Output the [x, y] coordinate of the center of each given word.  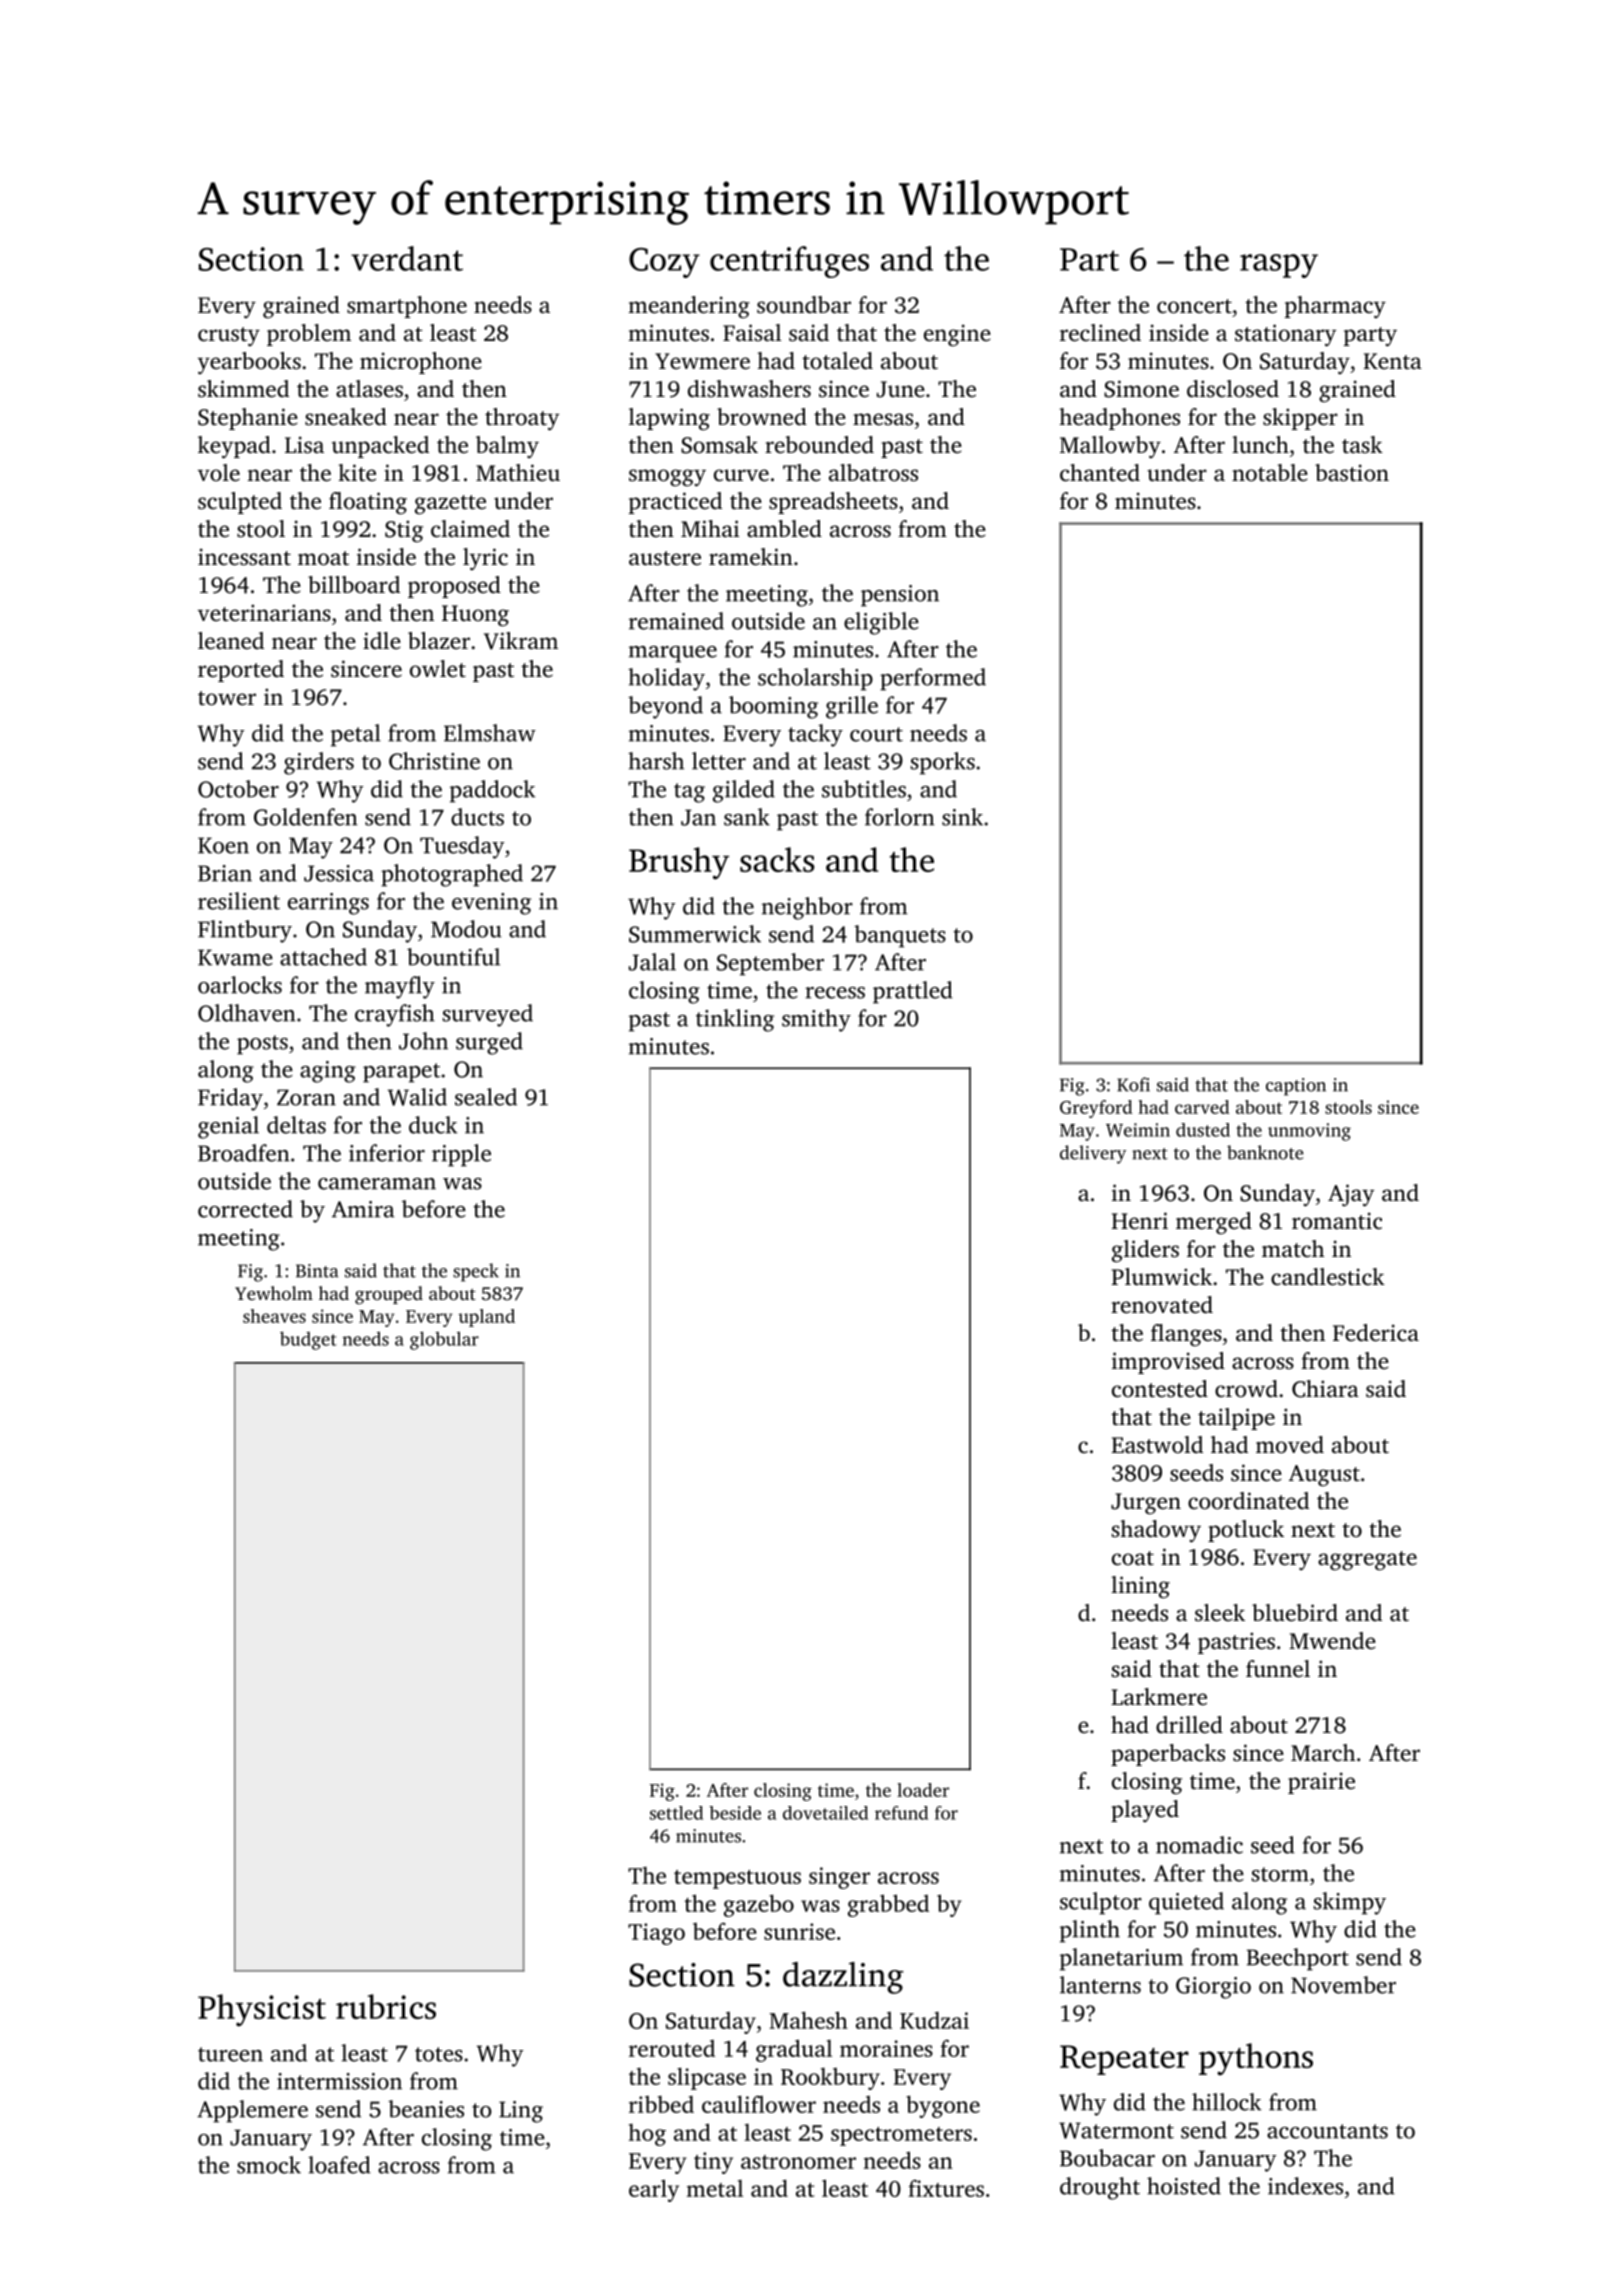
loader [923, 1790]
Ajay [1351, 1195]
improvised [1168, 1363]
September [770, 964]
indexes [1305, 2186]
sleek [1220, 1613]
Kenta [1392, 361]
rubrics [386, 2006]
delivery [1093, 1154]
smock [269, 2165]
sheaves [274, 1316]
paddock [492, 791]
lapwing [669, 419]
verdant [407, 258]
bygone [943, 2106]
